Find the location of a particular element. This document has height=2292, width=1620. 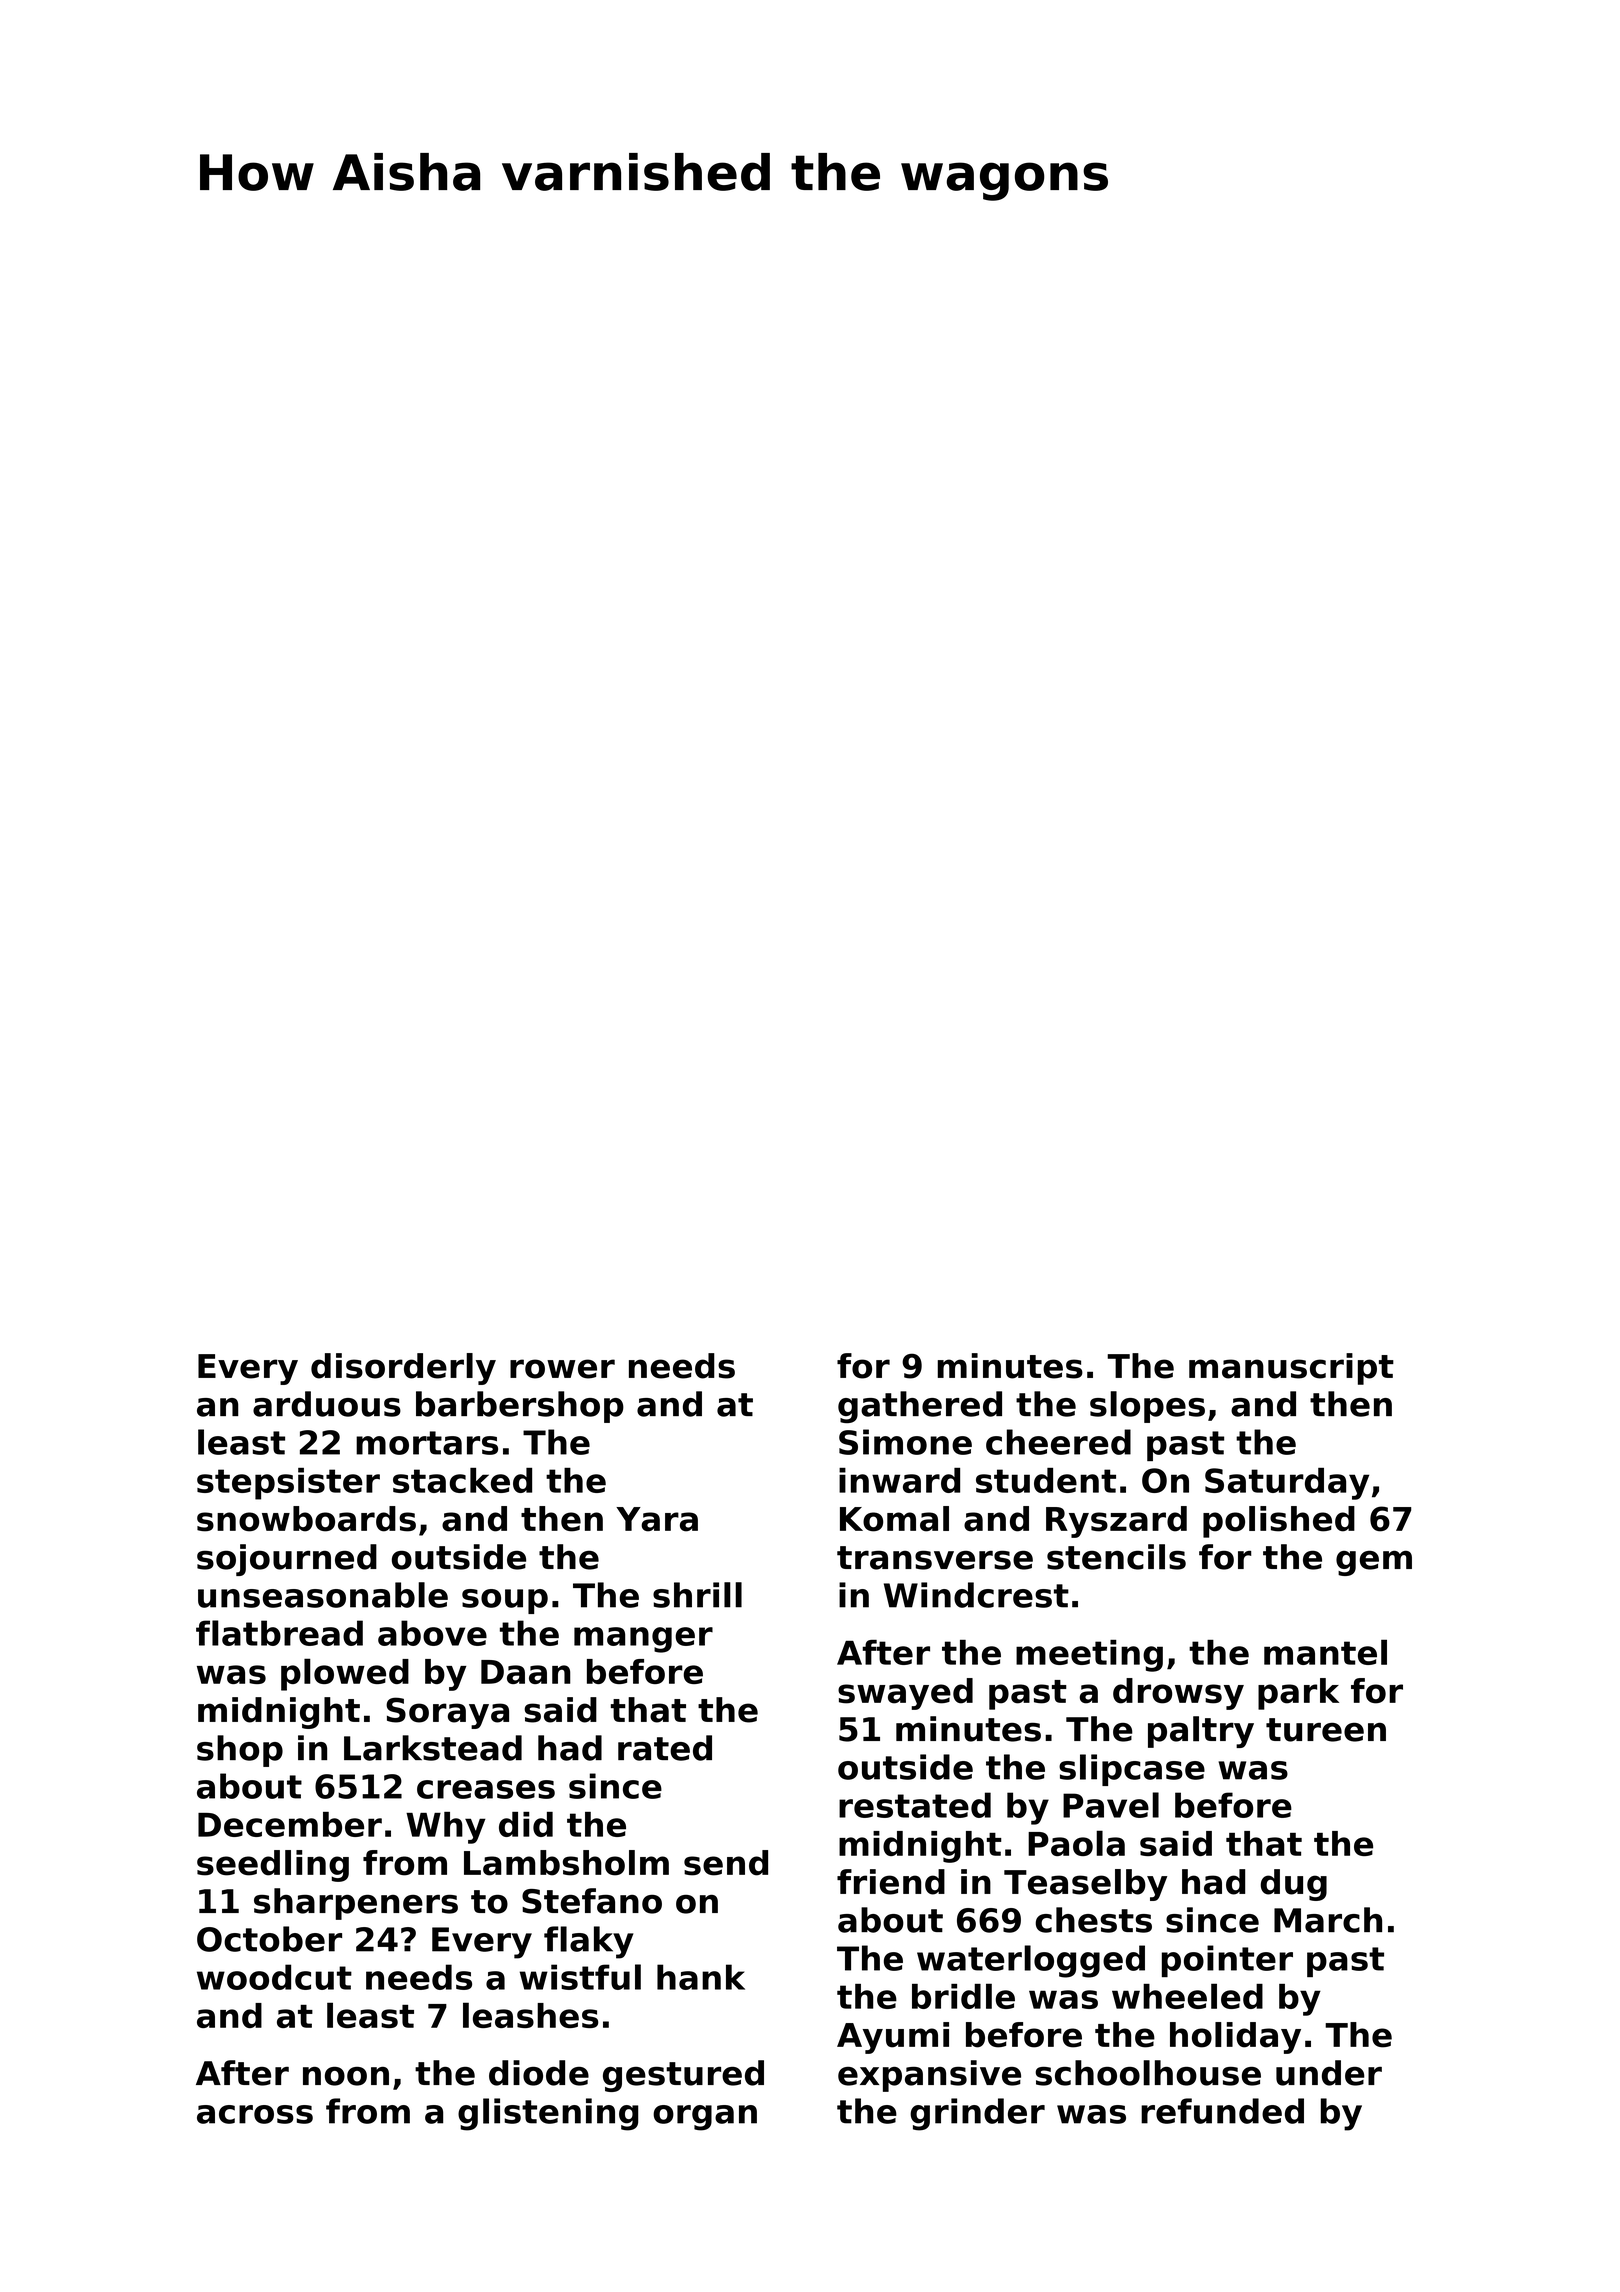

arduous is located at coordinates (327, 1404).
